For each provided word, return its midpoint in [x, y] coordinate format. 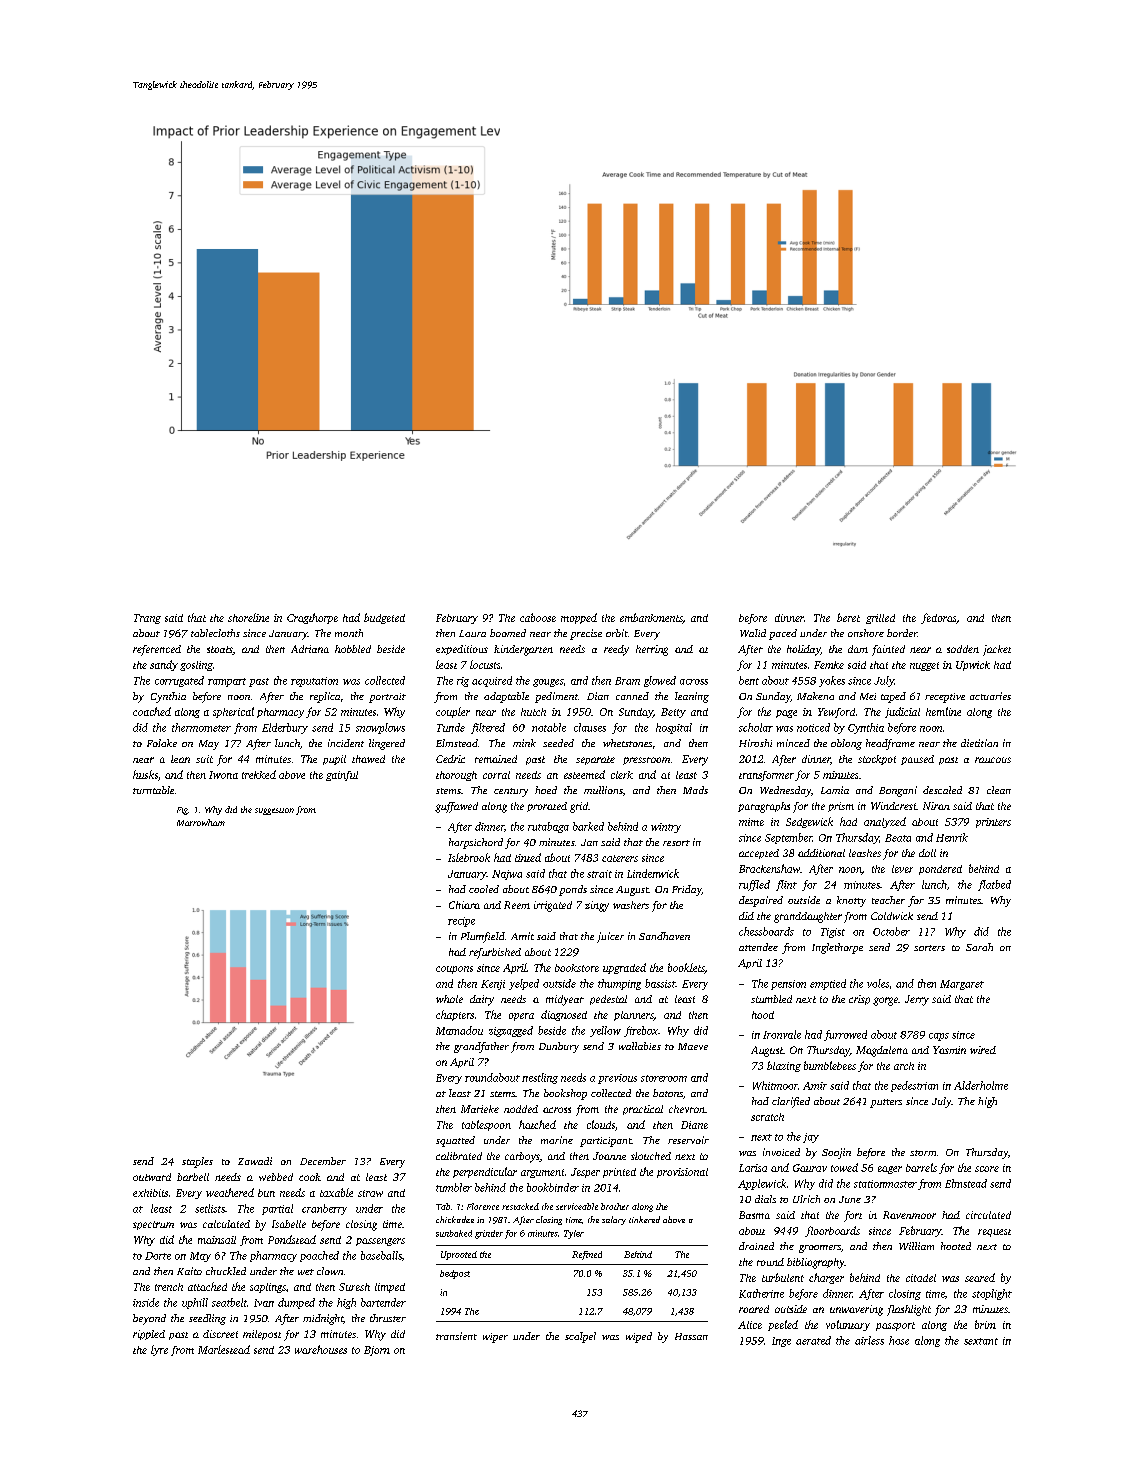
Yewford [836, 713]
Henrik [952, 837]
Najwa [507, 875]
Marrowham [201, 822]
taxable [336, 1192]
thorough [456, 776]
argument [542, 1173]
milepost [262, 1335]
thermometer [201, 727]
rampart [227, 682]
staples [197, 1162]
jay [811, 1138]
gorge [885, 1001]
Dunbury [559, 1047]
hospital [674, 728]
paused [917, 760]
